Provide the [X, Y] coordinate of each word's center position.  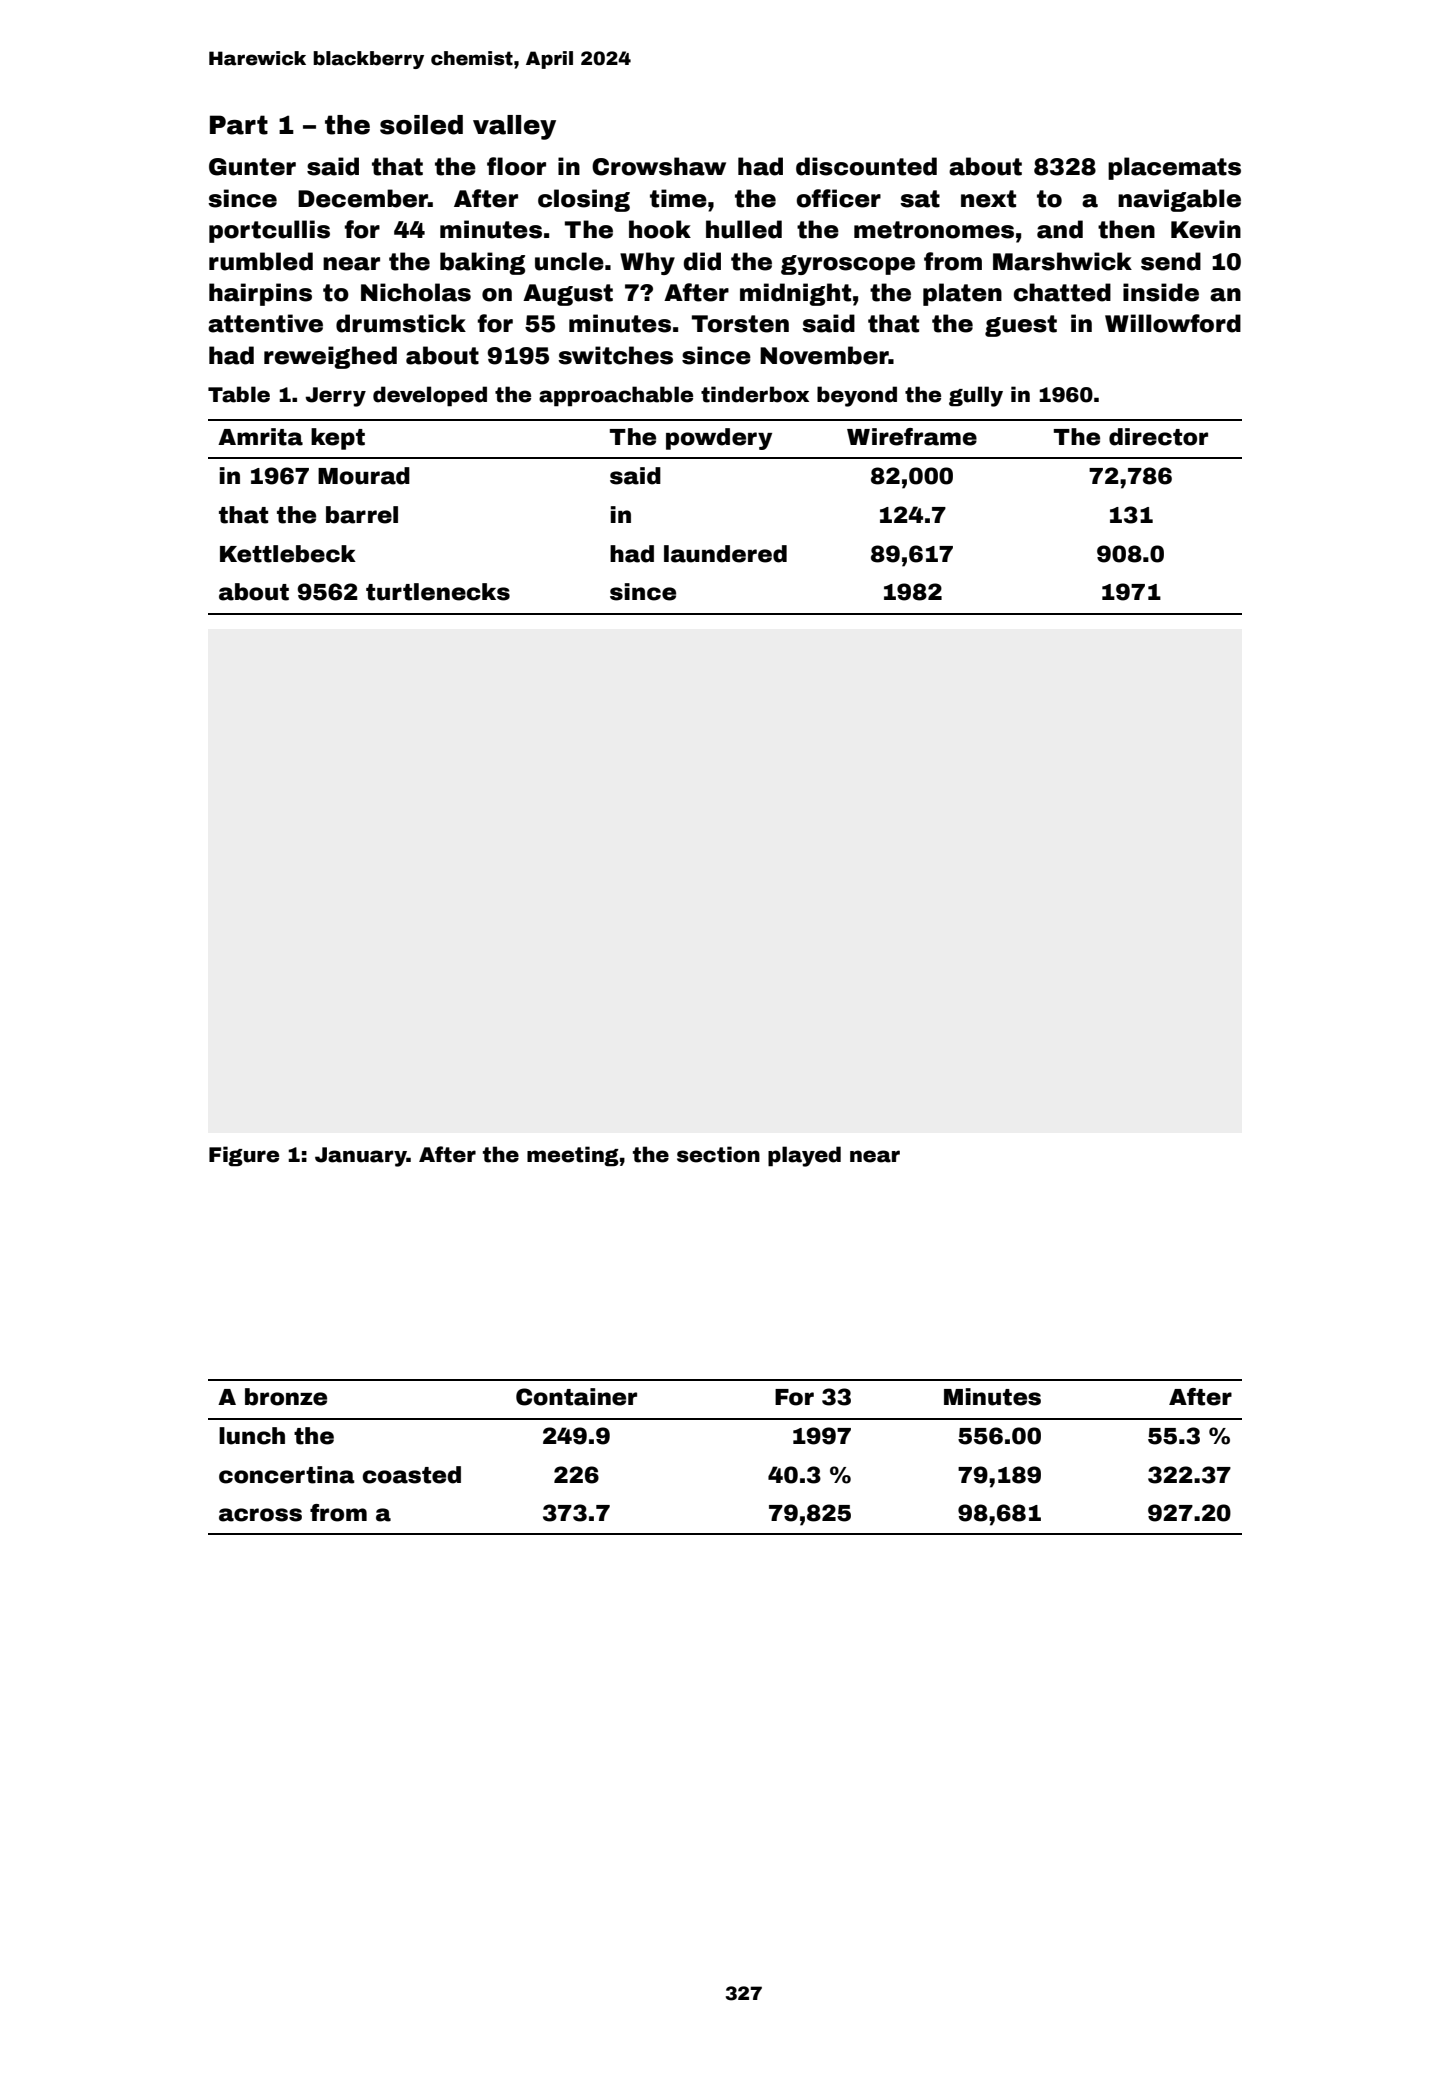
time [678, 198]
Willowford [1173, 323]
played [804, 1156]
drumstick [401, 323]
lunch [252, 1436]
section [718, 1154]
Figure [244, 1156]
